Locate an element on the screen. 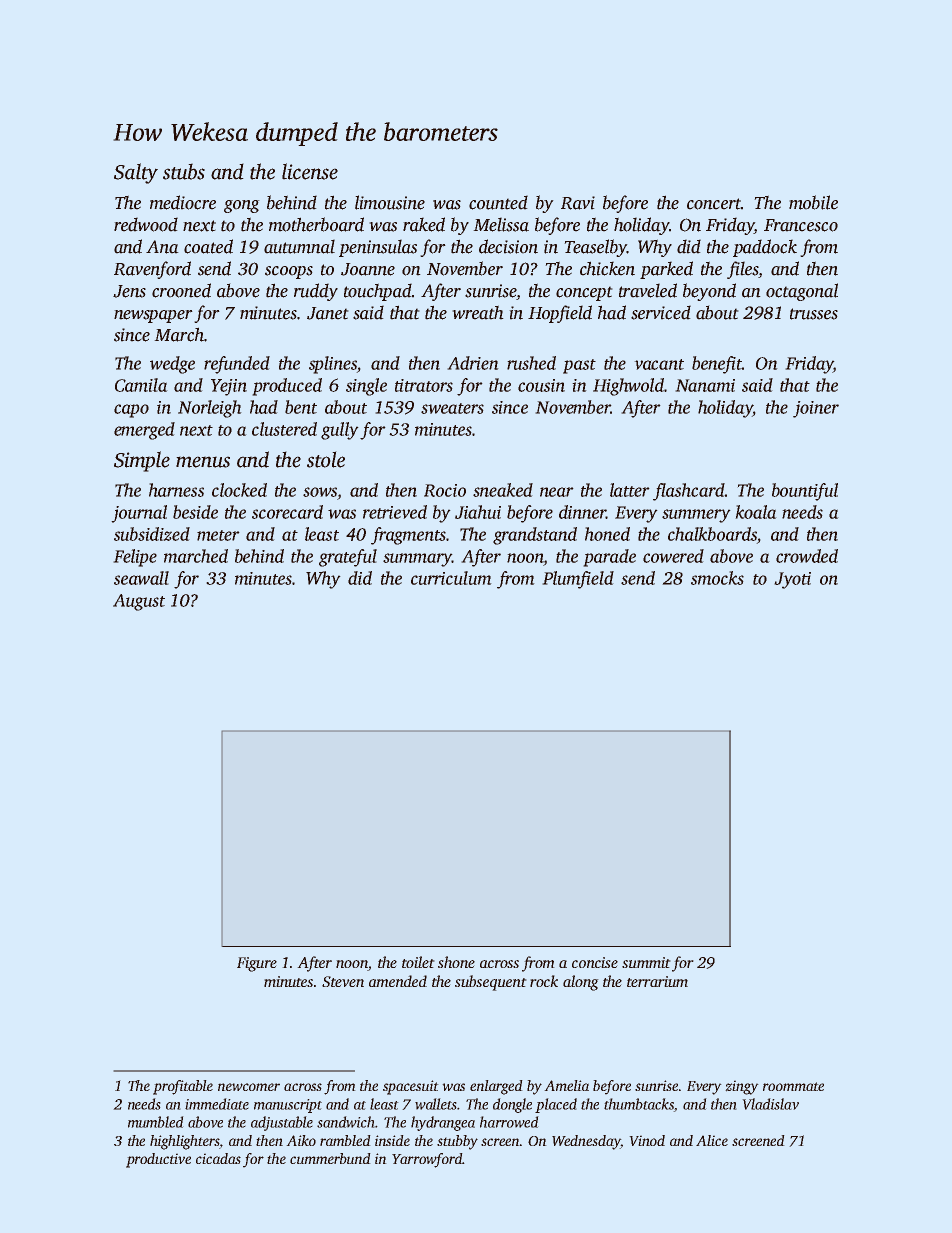  Hopfield is located at coordinates (560, 314).
